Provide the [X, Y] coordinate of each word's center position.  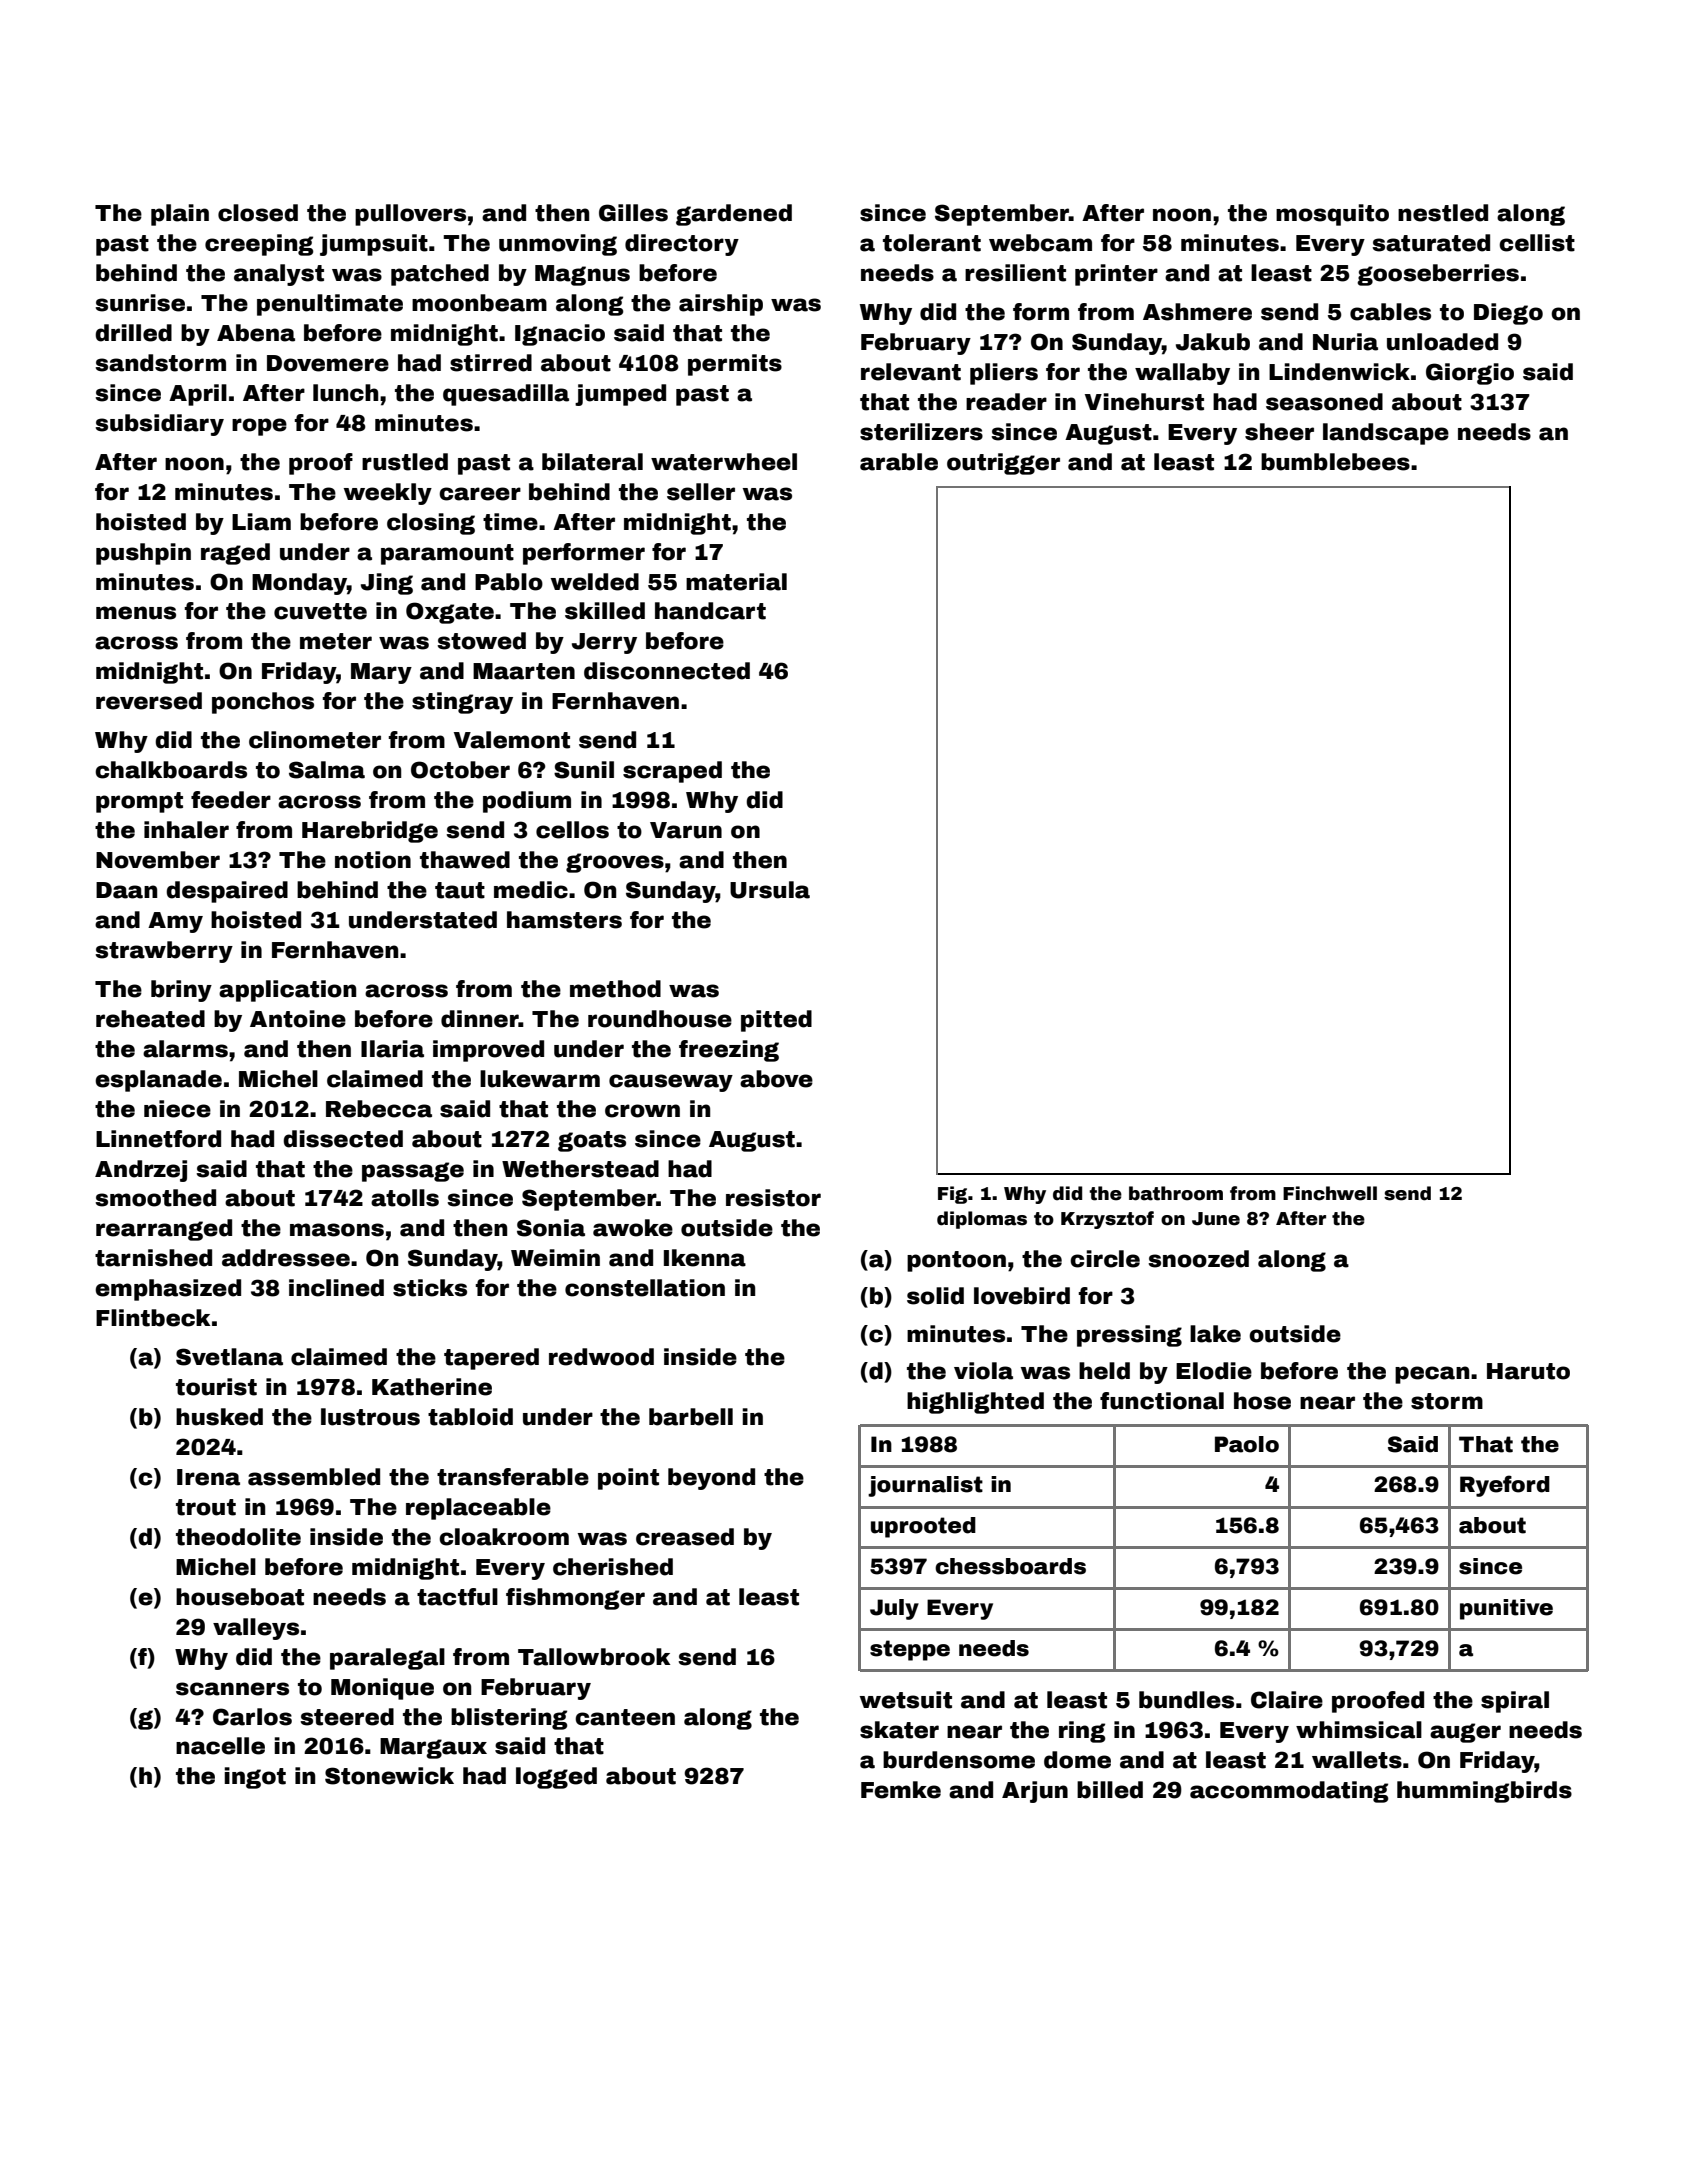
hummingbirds [1484, 1792]
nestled [1443, 213]
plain [180, 215]
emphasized [168, 1290]
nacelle [220, 1746]
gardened [734, 215]
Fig [952, 1195]
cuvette [320, 611]
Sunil [584, 770]
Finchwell [1330, 1193]
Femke [901, 1790]
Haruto [1528, 1371]
